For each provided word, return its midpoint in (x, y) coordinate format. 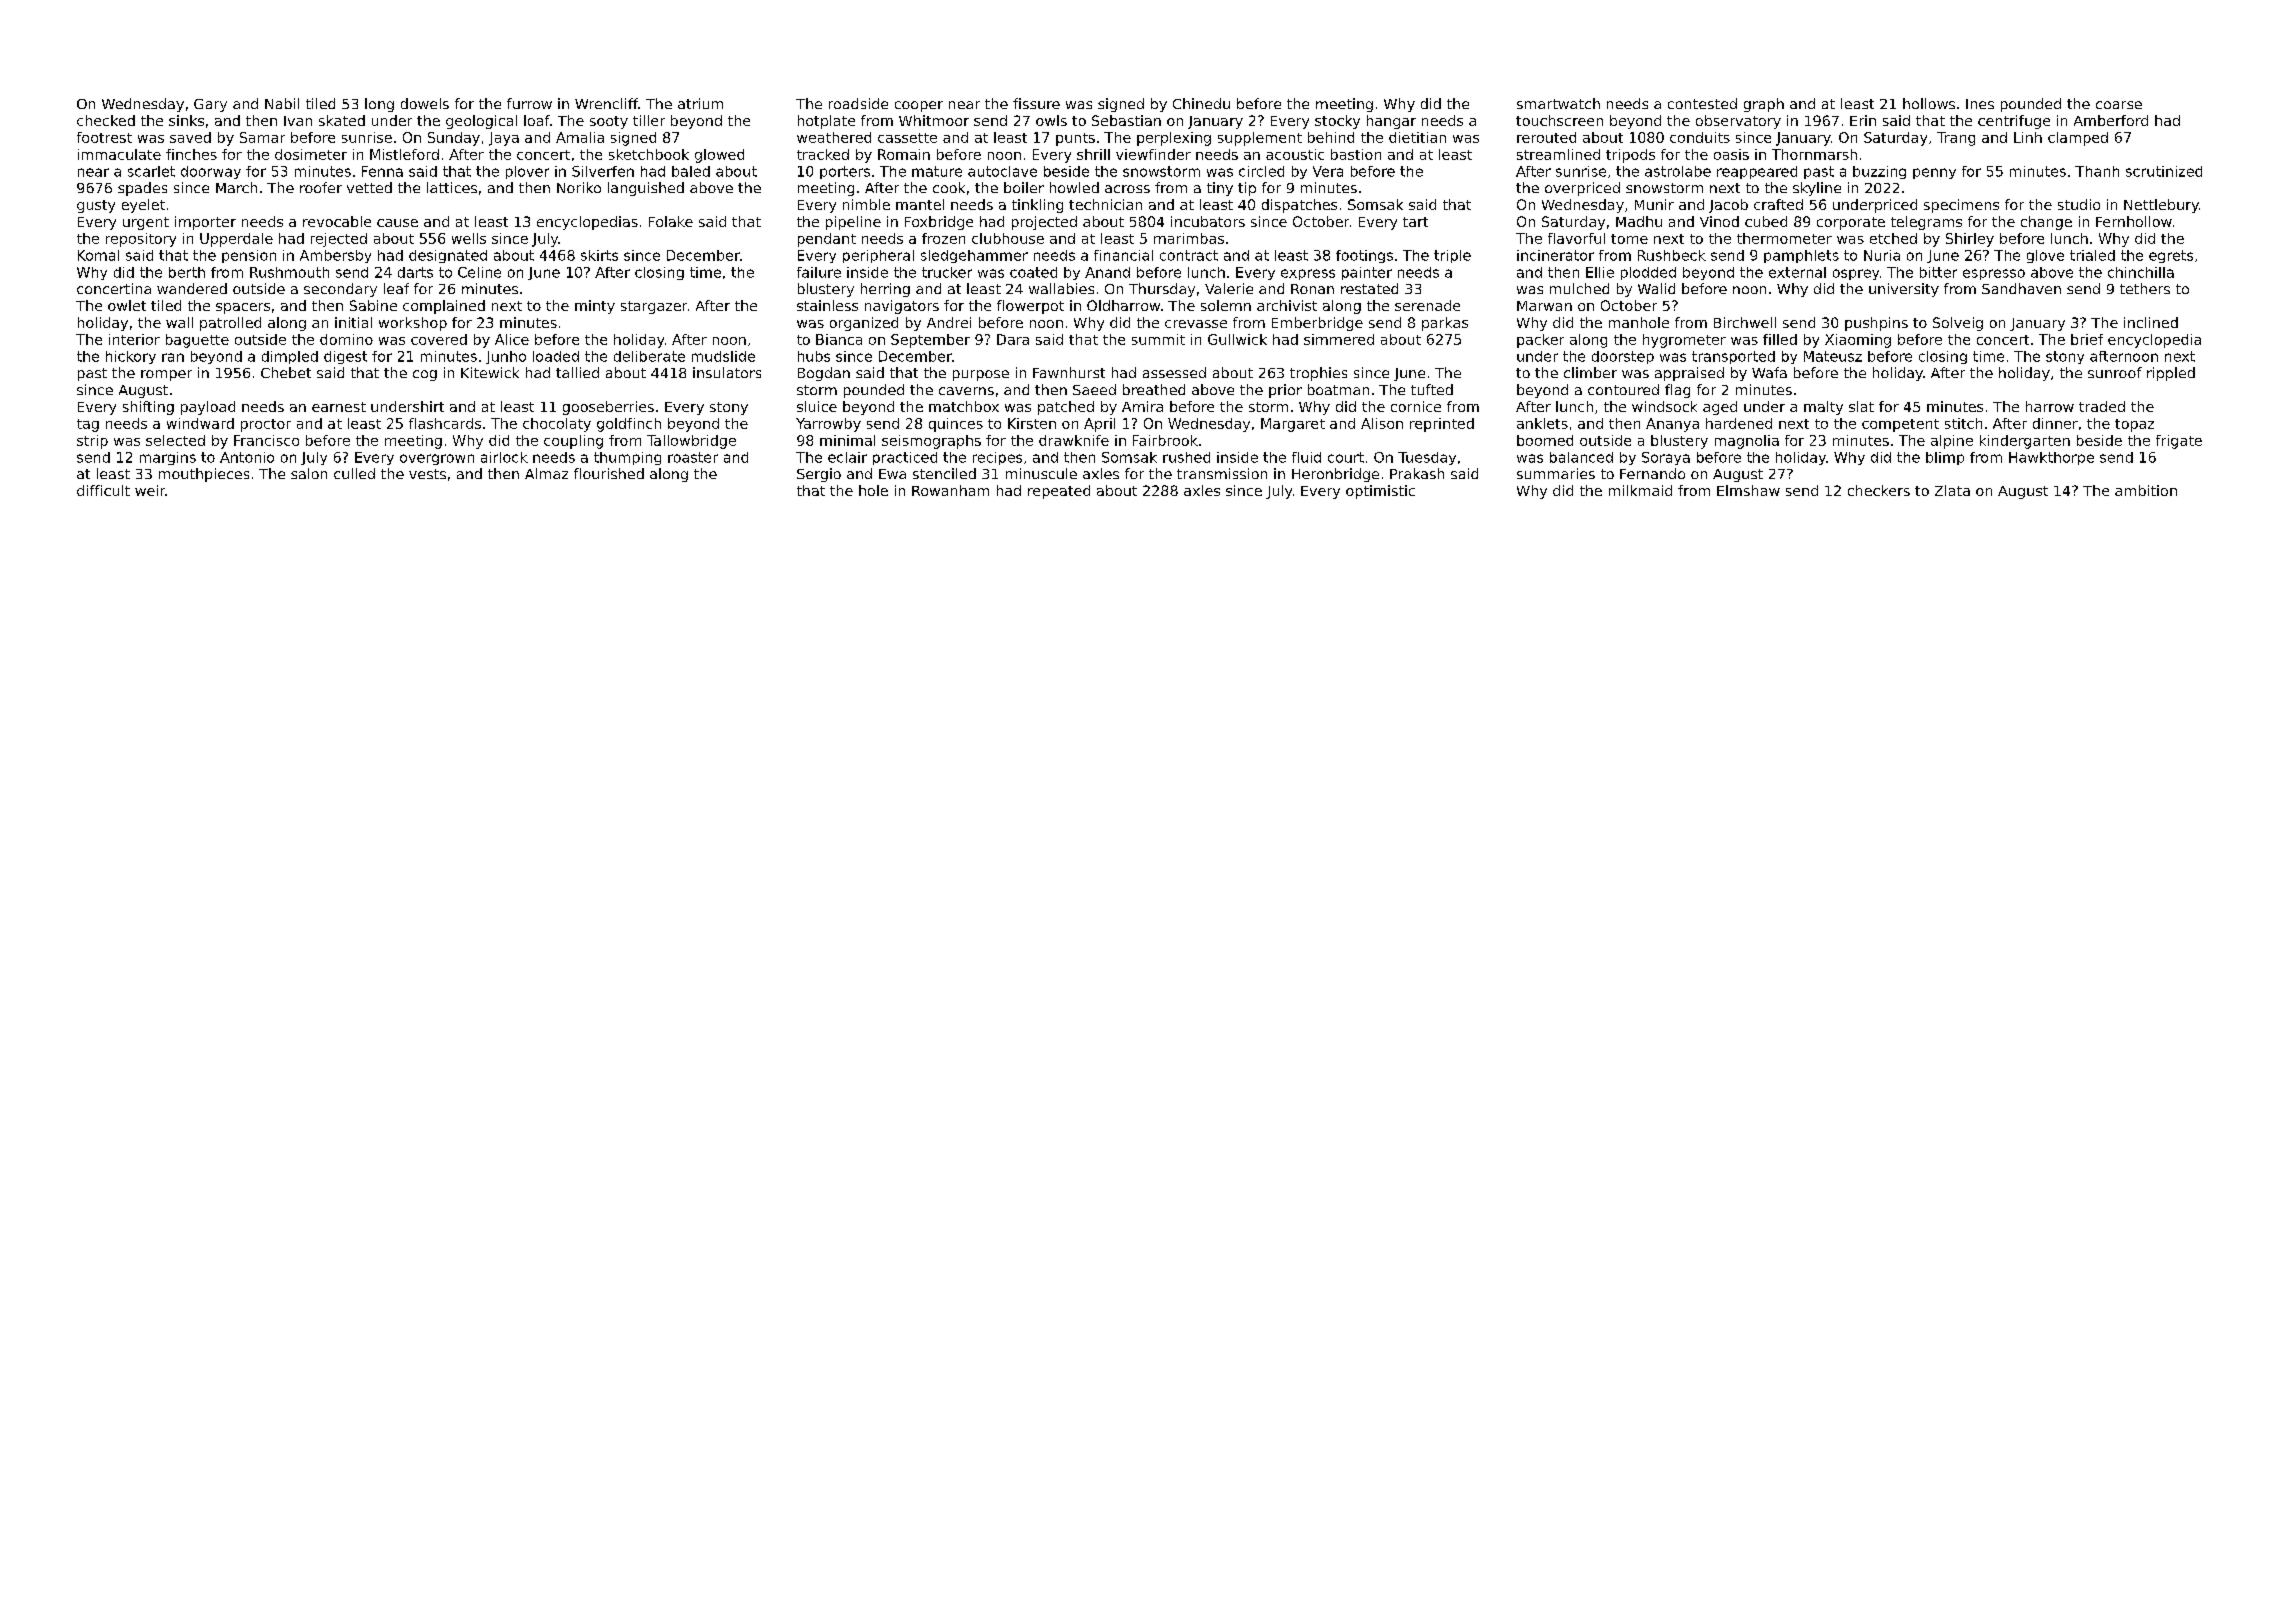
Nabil (282, 103)
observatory (1738, 122)
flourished (609, 473)
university (1904, 290)
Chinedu (1201, 103)
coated (1033, 272)
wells (469, 238)
